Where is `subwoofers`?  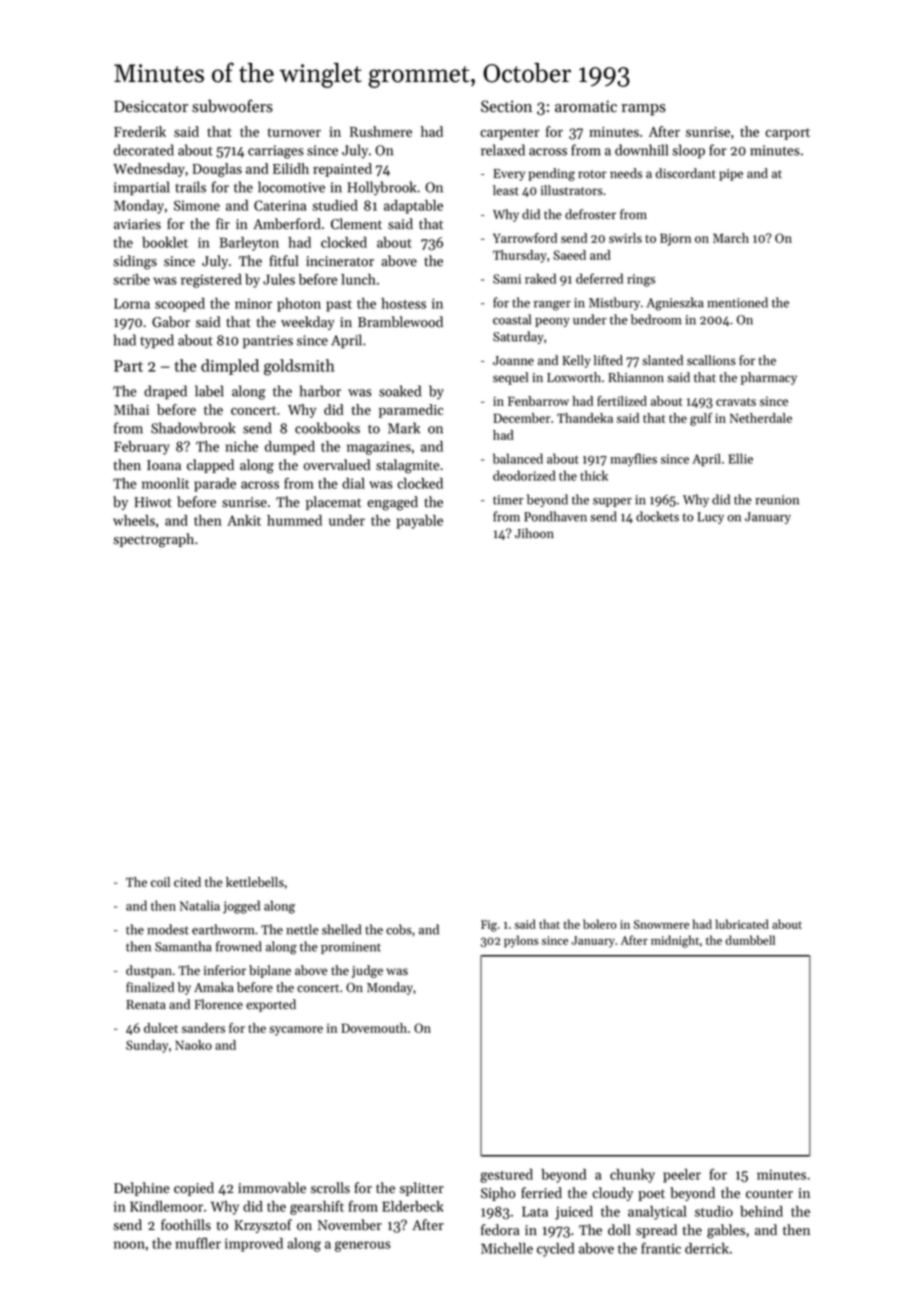 subwoofers is located at coordinates (232, 106).
